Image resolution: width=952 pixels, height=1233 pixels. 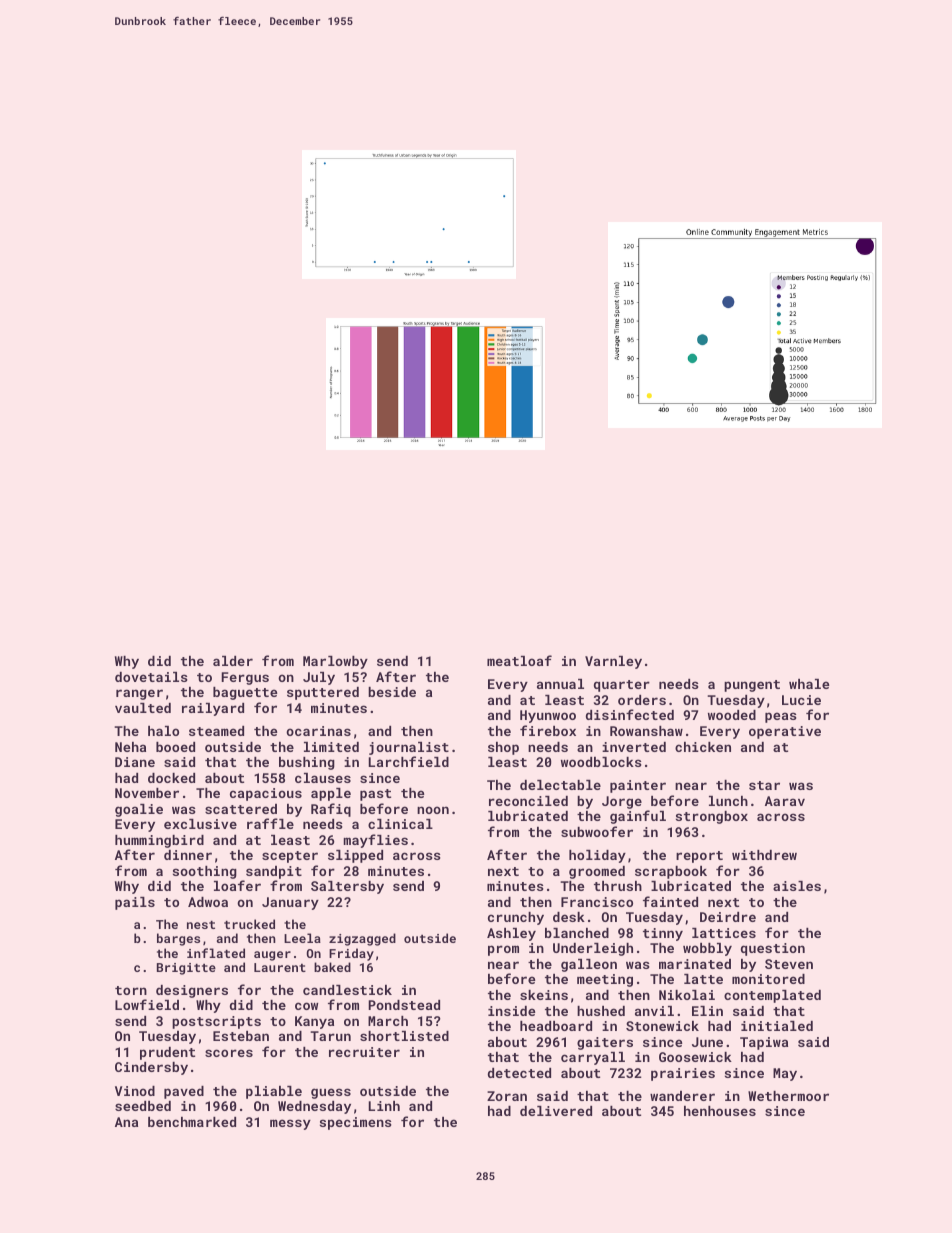 What do you see at coordinates (516, 918) in the page?
I see `crunchy` at bounding box center [516, 918].
